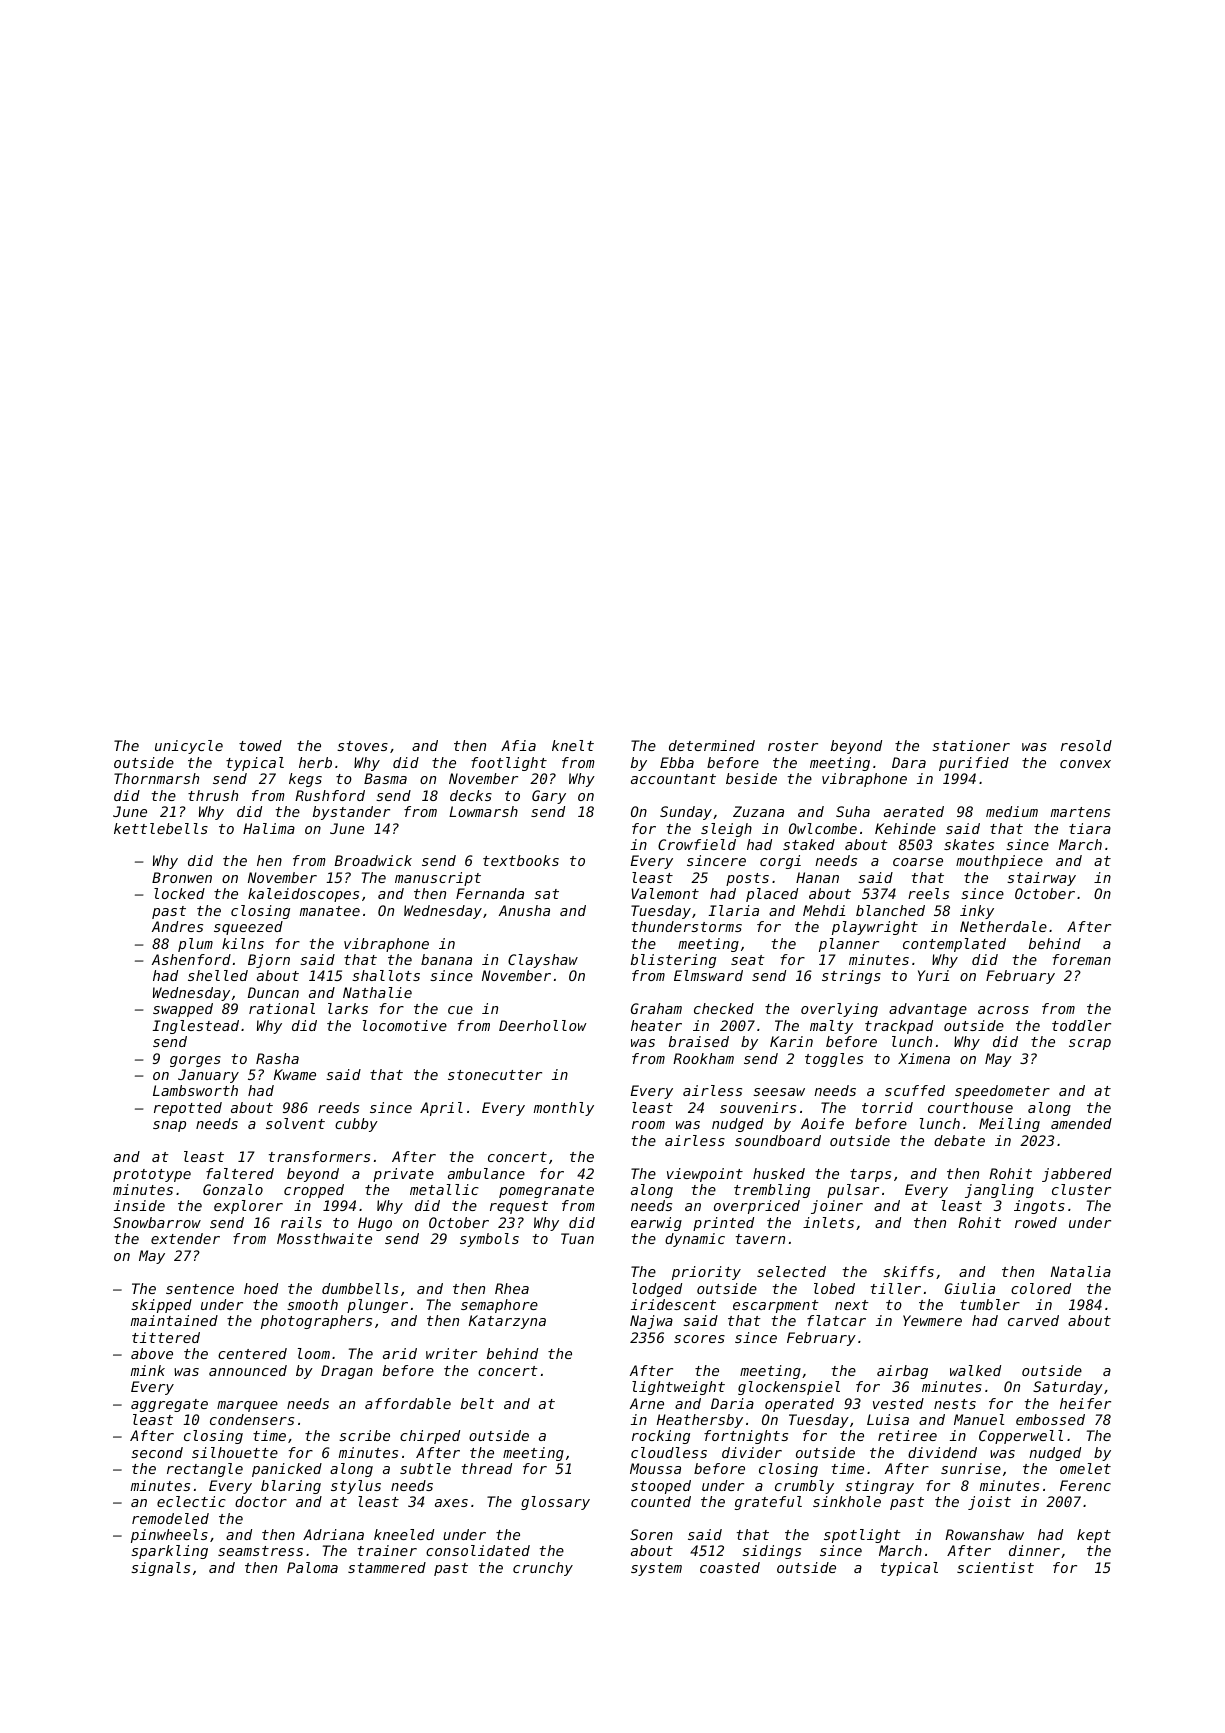 This image has width=1225, height=1733. Describe the element at coordinates (543, 1569) in the image. I see `crunchy` at that location.
